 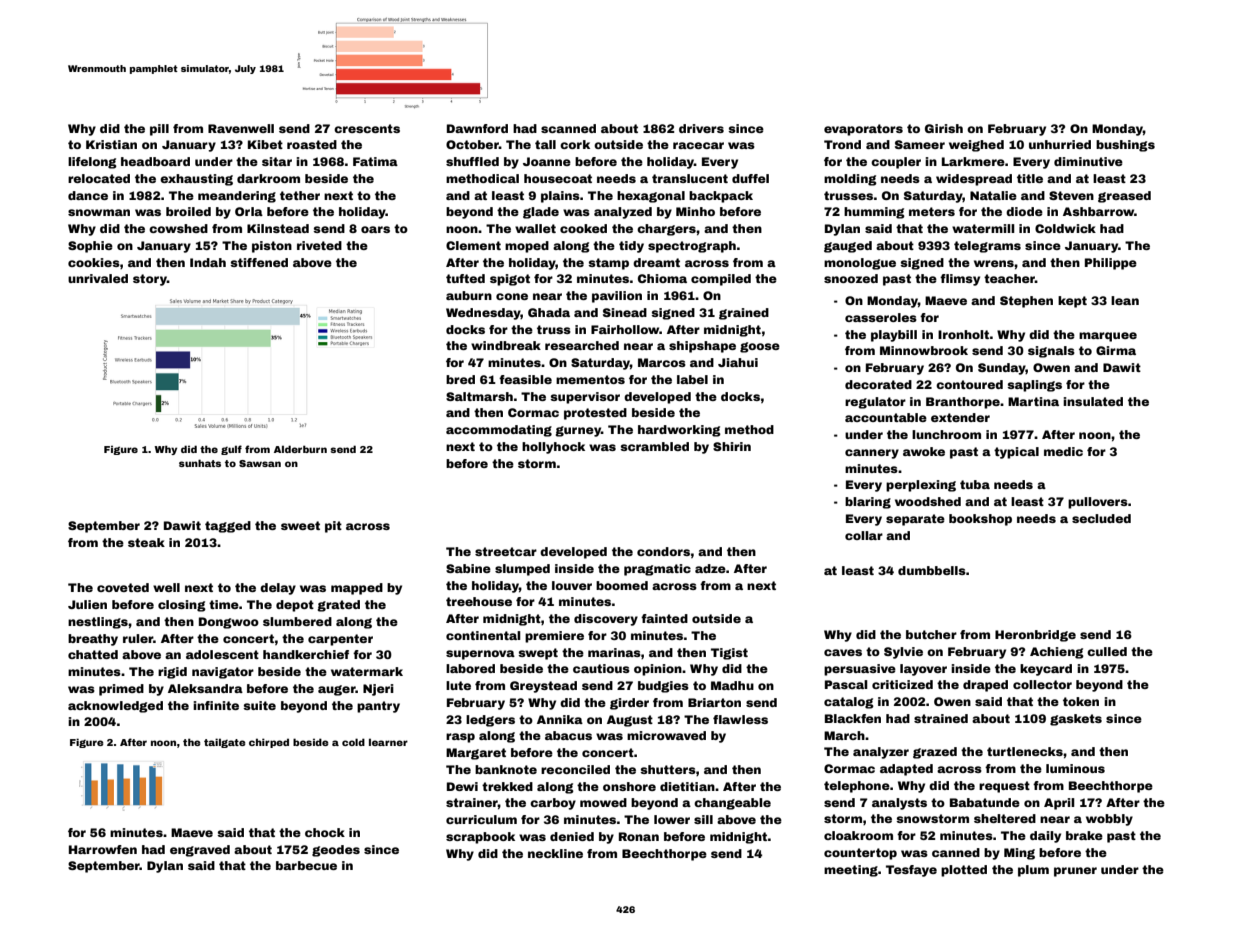 What do you see at coordinates (339, 606) in the page?
I see `grated` at bounding box center [339, 606].
